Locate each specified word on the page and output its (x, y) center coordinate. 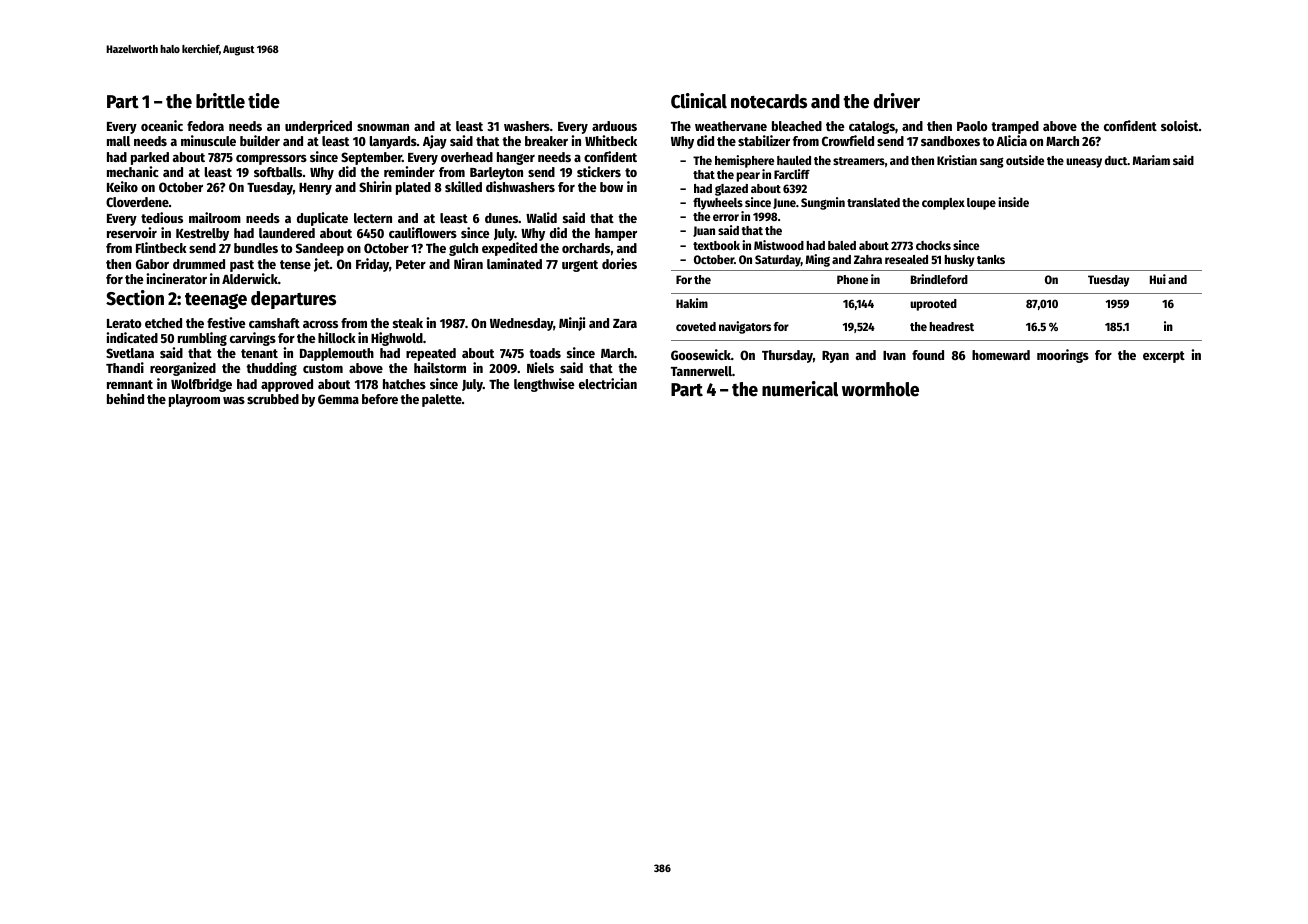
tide (264, 101)
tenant (259, 353)
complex (943, 204)
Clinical (699, 101)
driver (896, 101)
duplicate (322, 219)
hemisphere (744, 161)
